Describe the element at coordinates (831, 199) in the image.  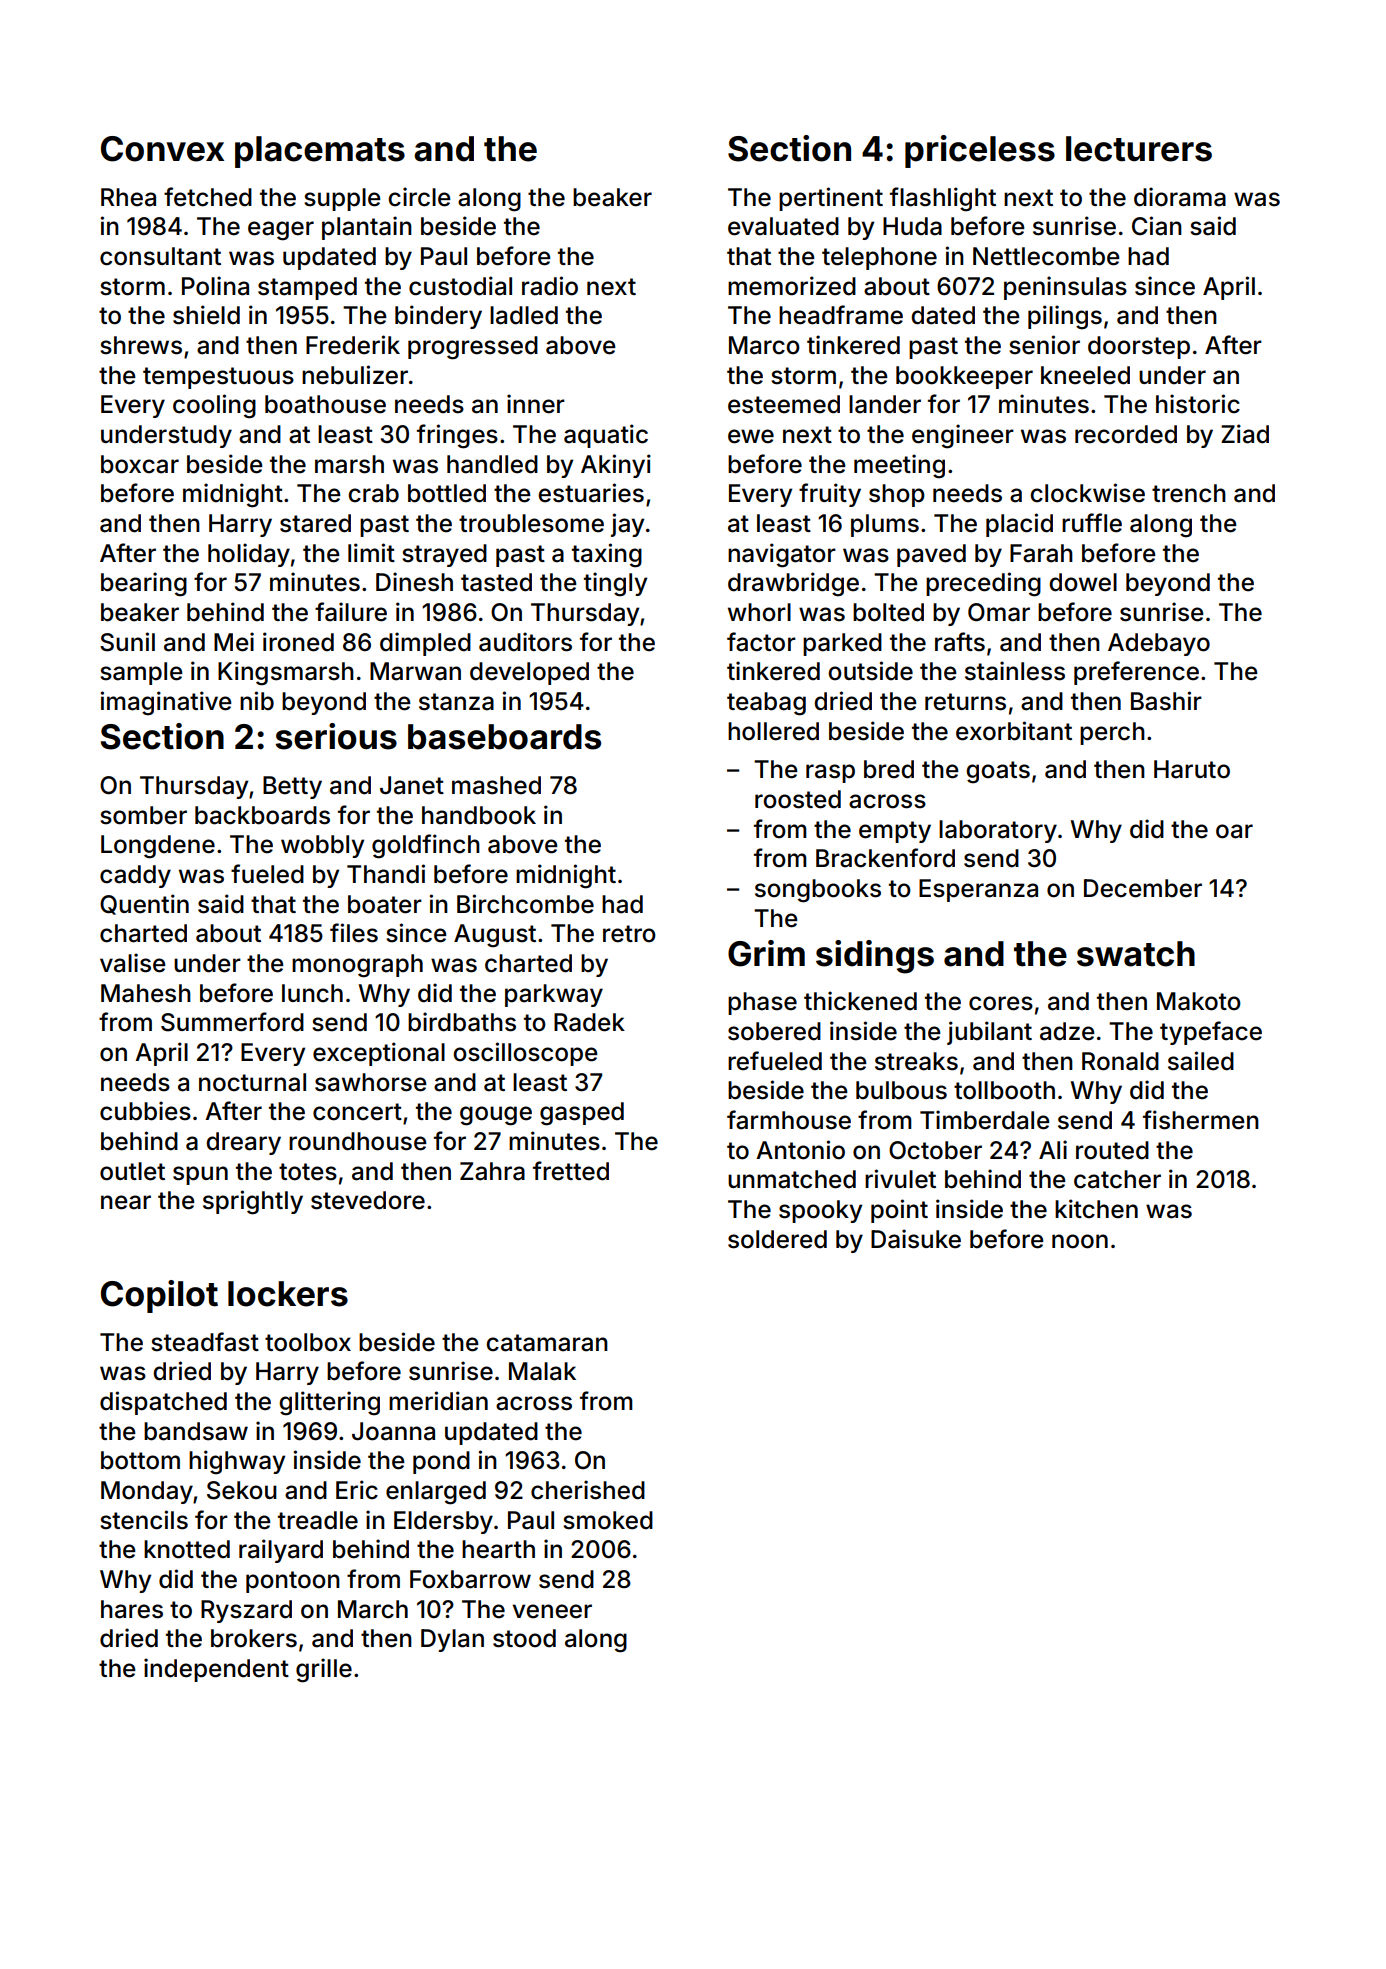
I see `pertinent` at that location.
